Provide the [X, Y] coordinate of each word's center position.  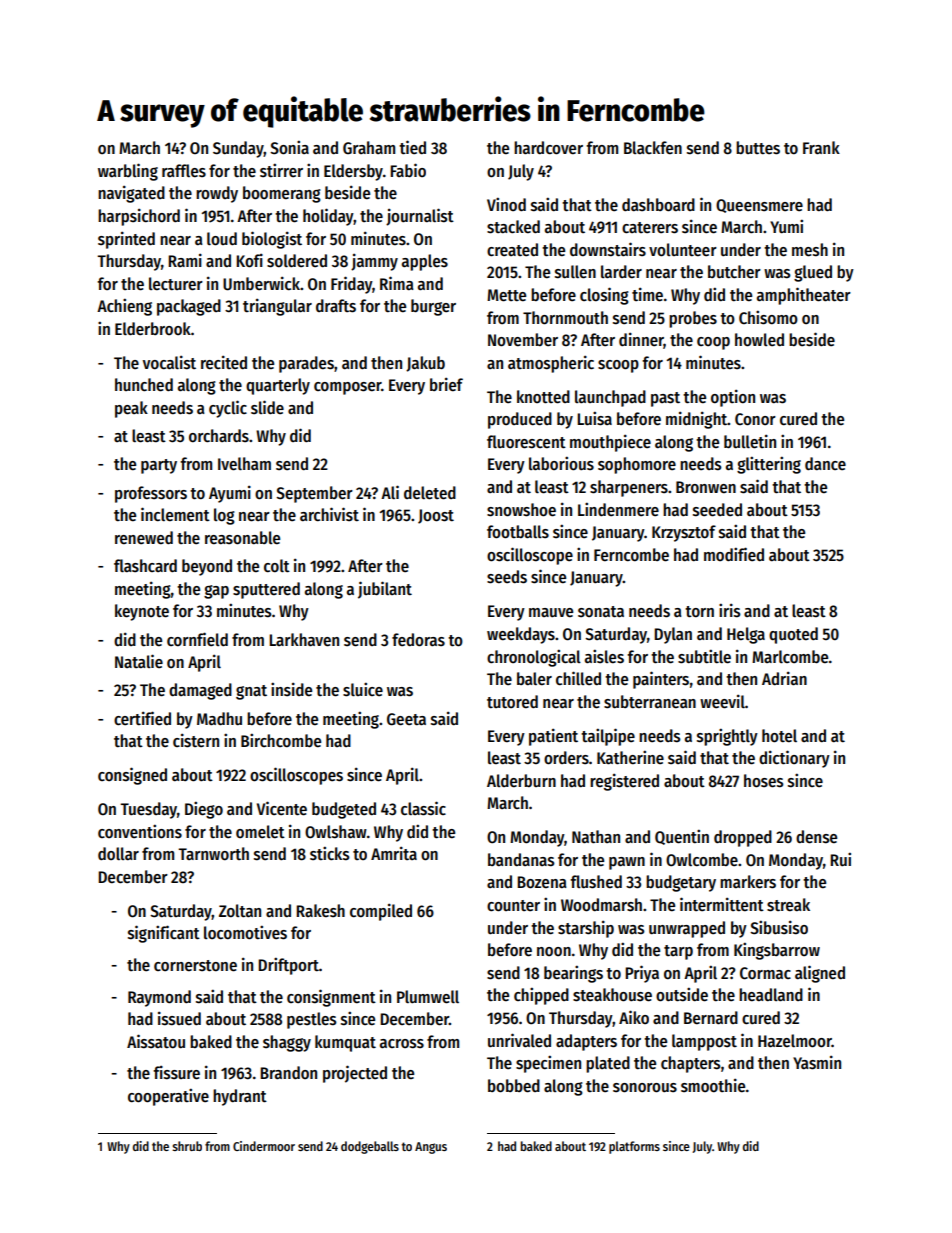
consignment [331, 998]
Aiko [634, 1017]
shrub [187, 1146]
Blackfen [653, 148]
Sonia [289, 147]
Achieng [124, 307]
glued [813, 273]
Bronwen [706, 487]
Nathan [596, 837]
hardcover [548, 148]
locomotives [245, 932]
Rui [840, 859]
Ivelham [244, 464]
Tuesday [148, 810]
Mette [506, 295]
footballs [518, 532]
